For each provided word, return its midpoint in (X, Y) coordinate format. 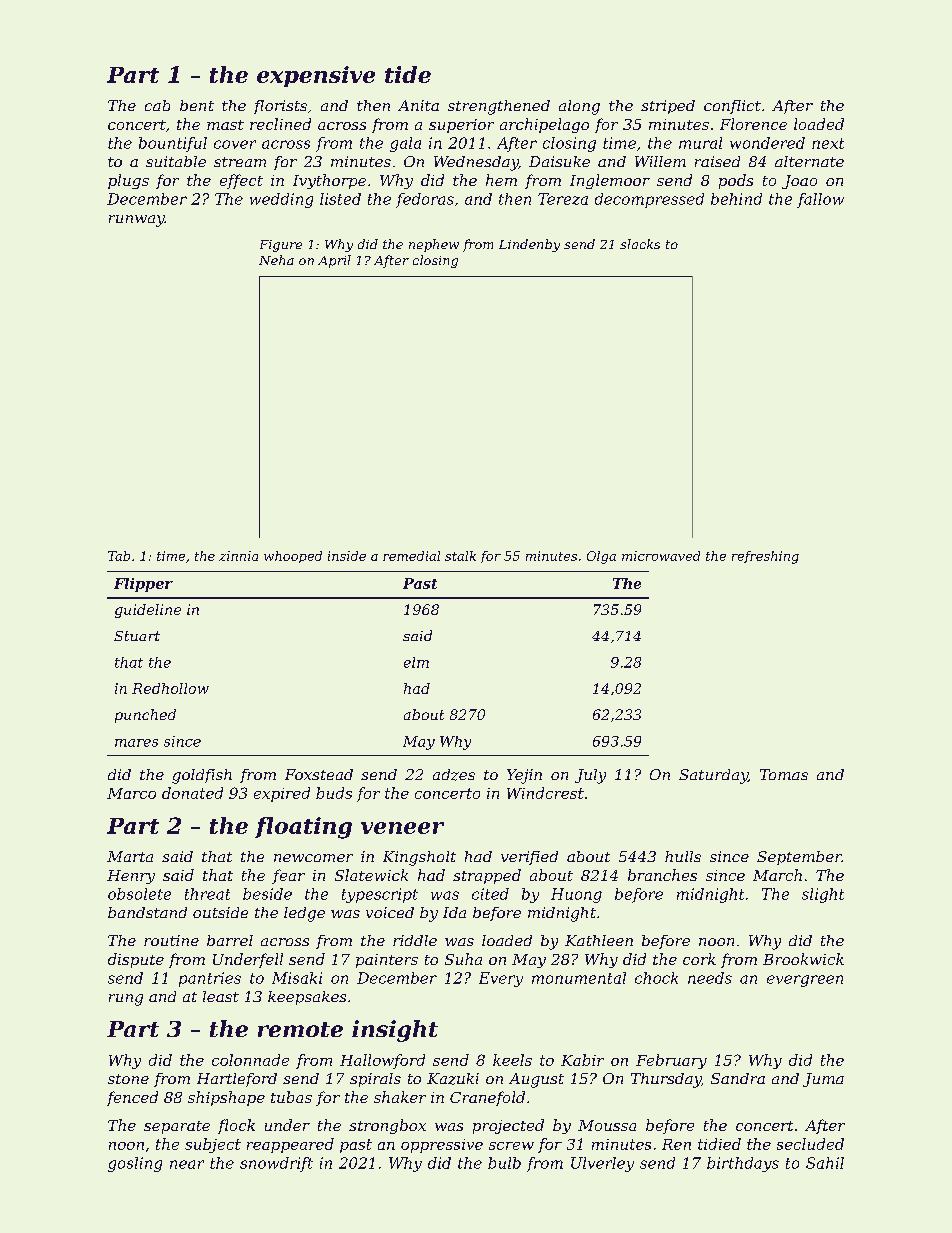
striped (668, 107)
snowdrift (276, 1164)
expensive (316, 76)
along (579, 107)
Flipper (143, 585)
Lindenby (529, 245)
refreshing (765, 557)
